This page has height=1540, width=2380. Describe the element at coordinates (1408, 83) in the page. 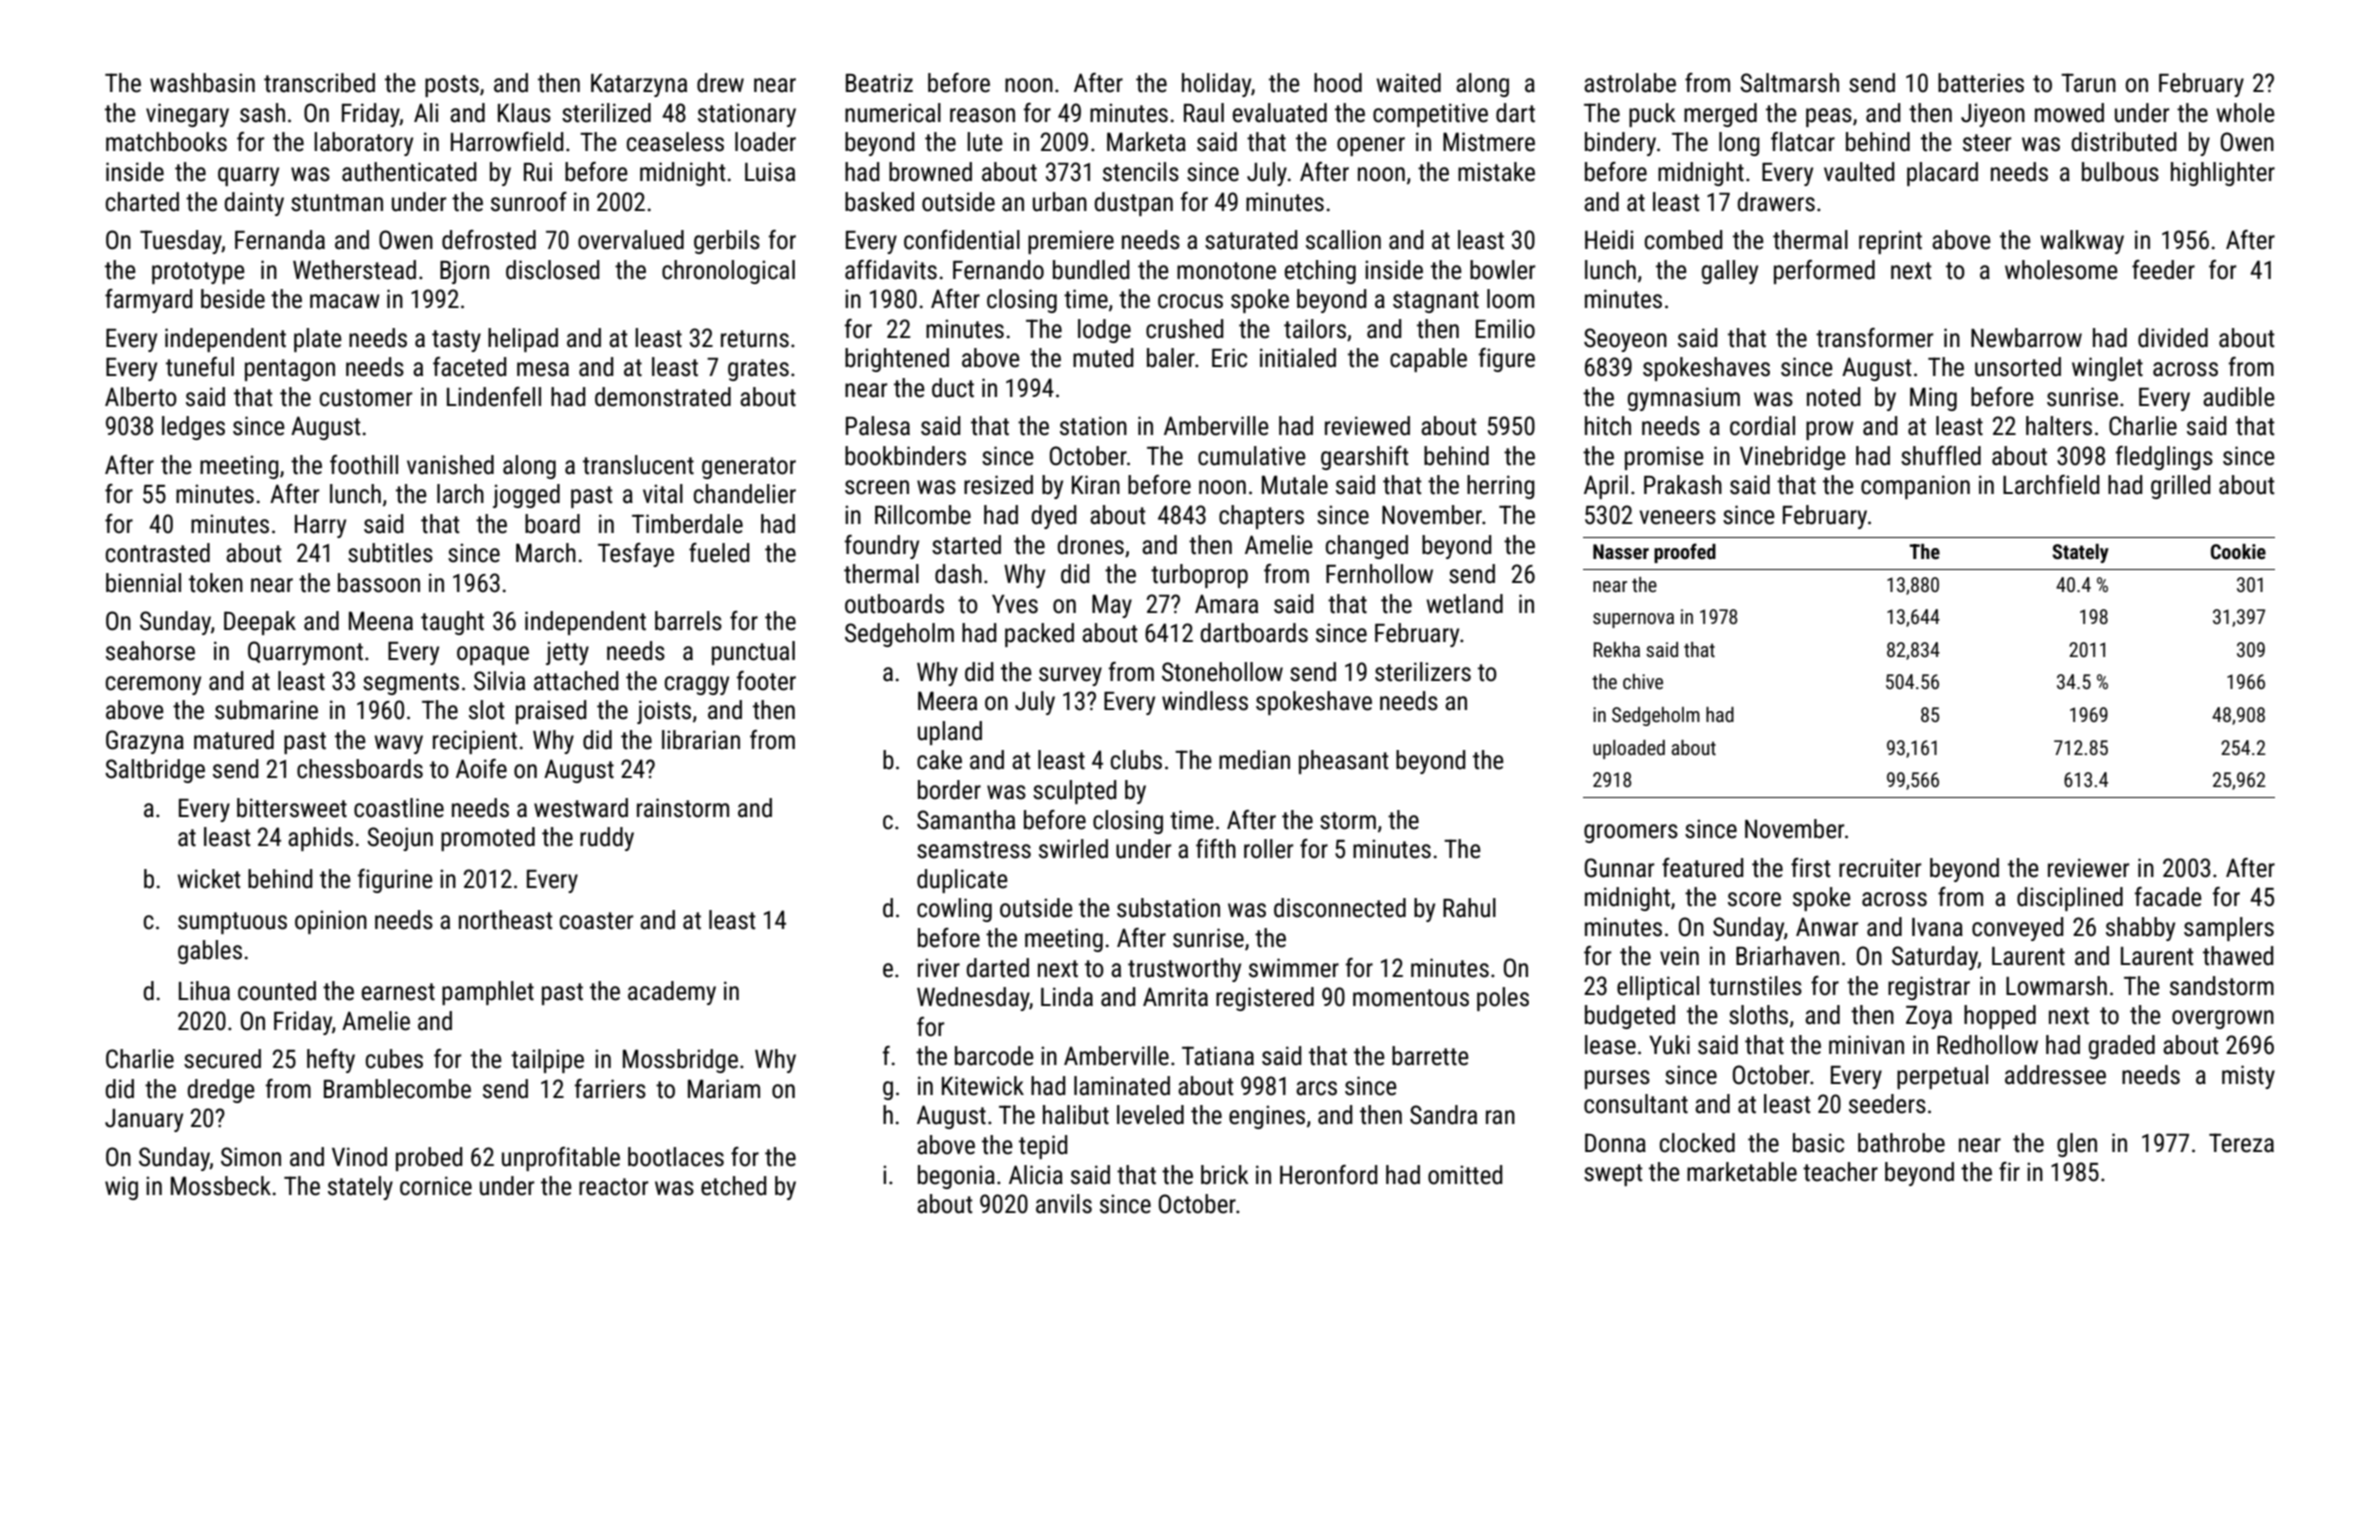

I see `waited` at that location.
